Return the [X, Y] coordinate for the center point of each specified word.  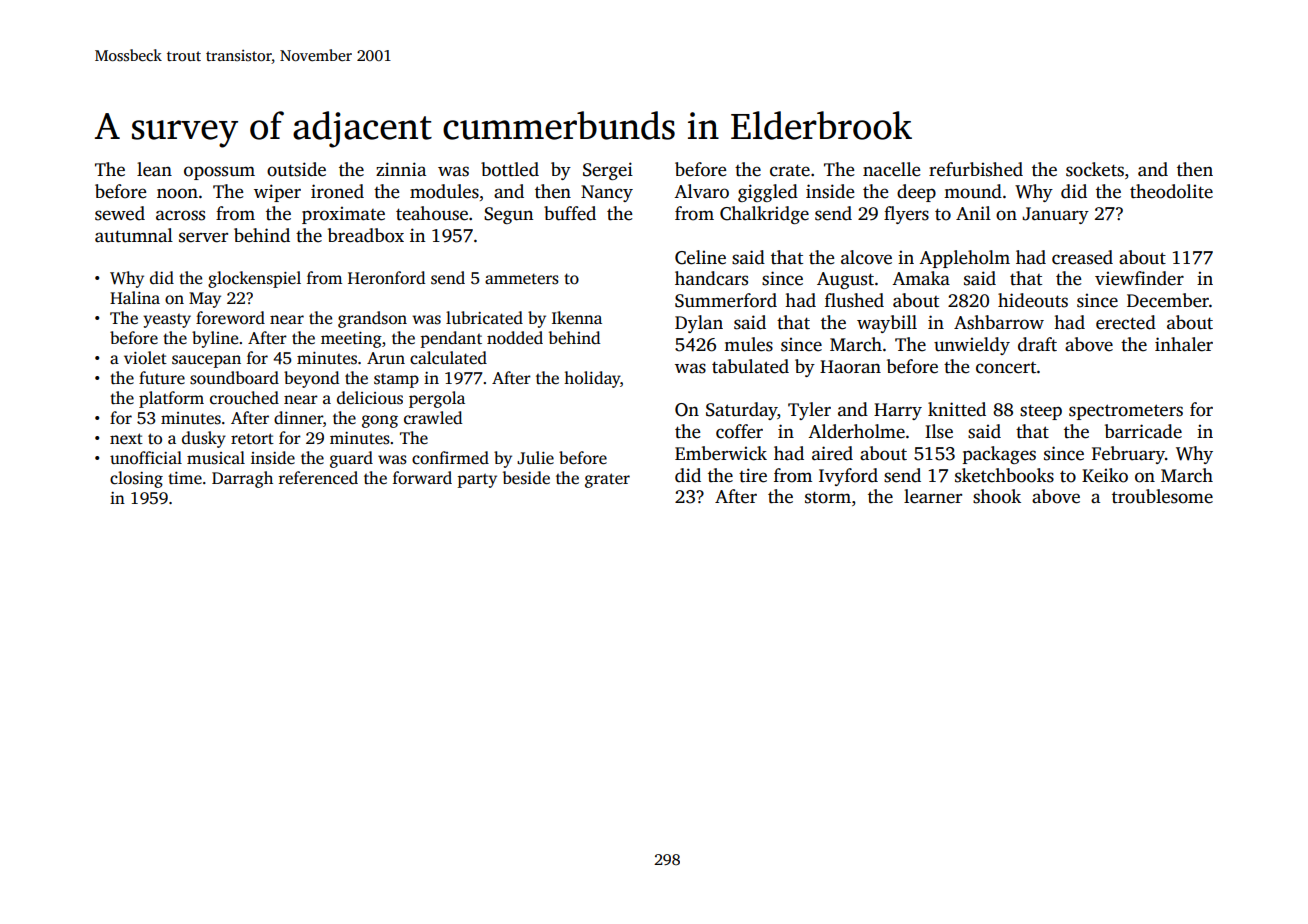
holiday [592, 379]
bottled [510, 169]
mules [748, 344]
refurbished [976, 169]
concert [1006, 368]
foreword [230, 318]
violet [145, 358]
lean [154, 169]
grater [607, 480]
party [477, 481]
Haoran [850, 367]
